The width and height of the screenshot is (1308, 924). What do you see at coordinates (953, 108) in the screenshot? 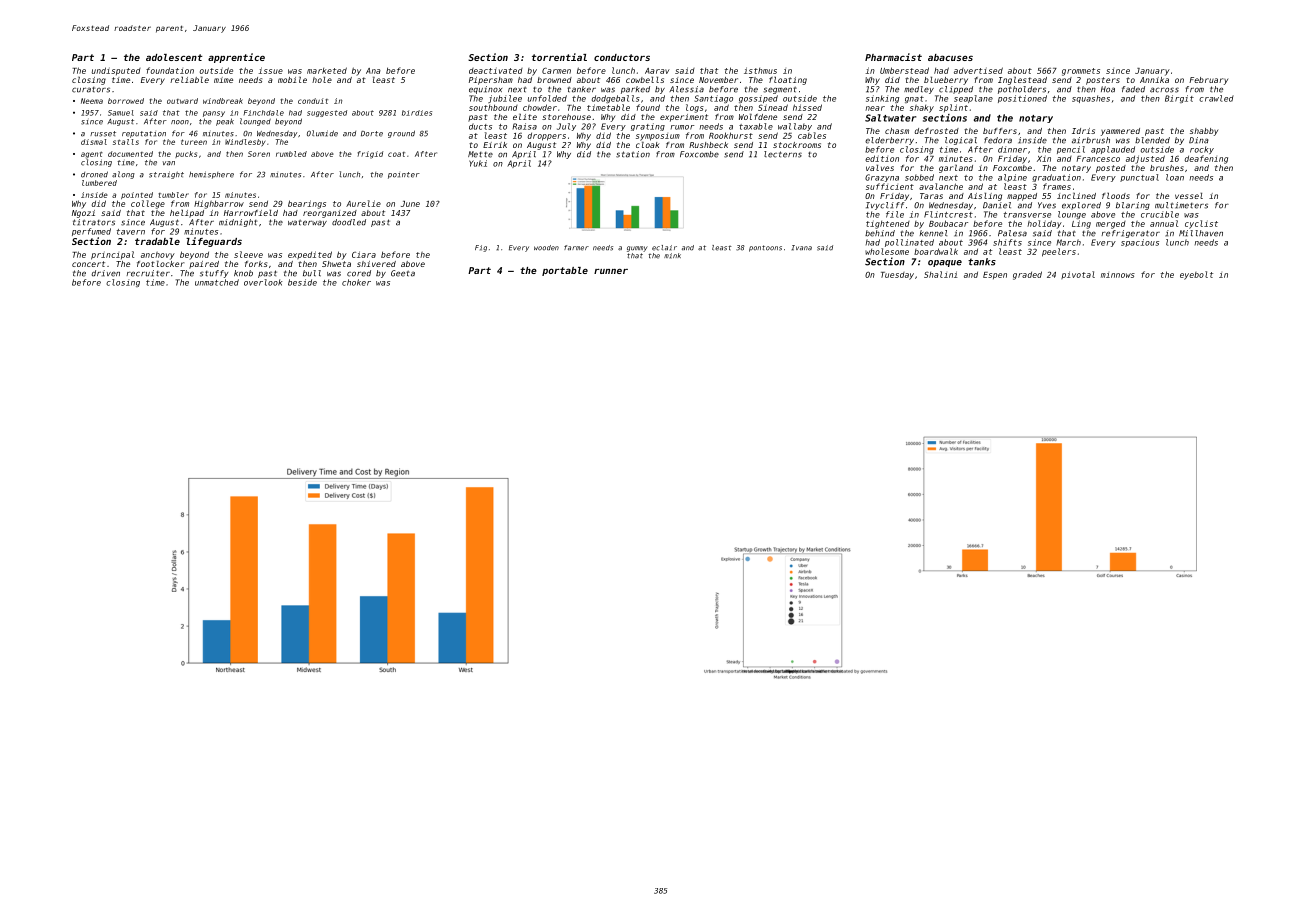
I see `splint` at bounding box center [953, 108].
